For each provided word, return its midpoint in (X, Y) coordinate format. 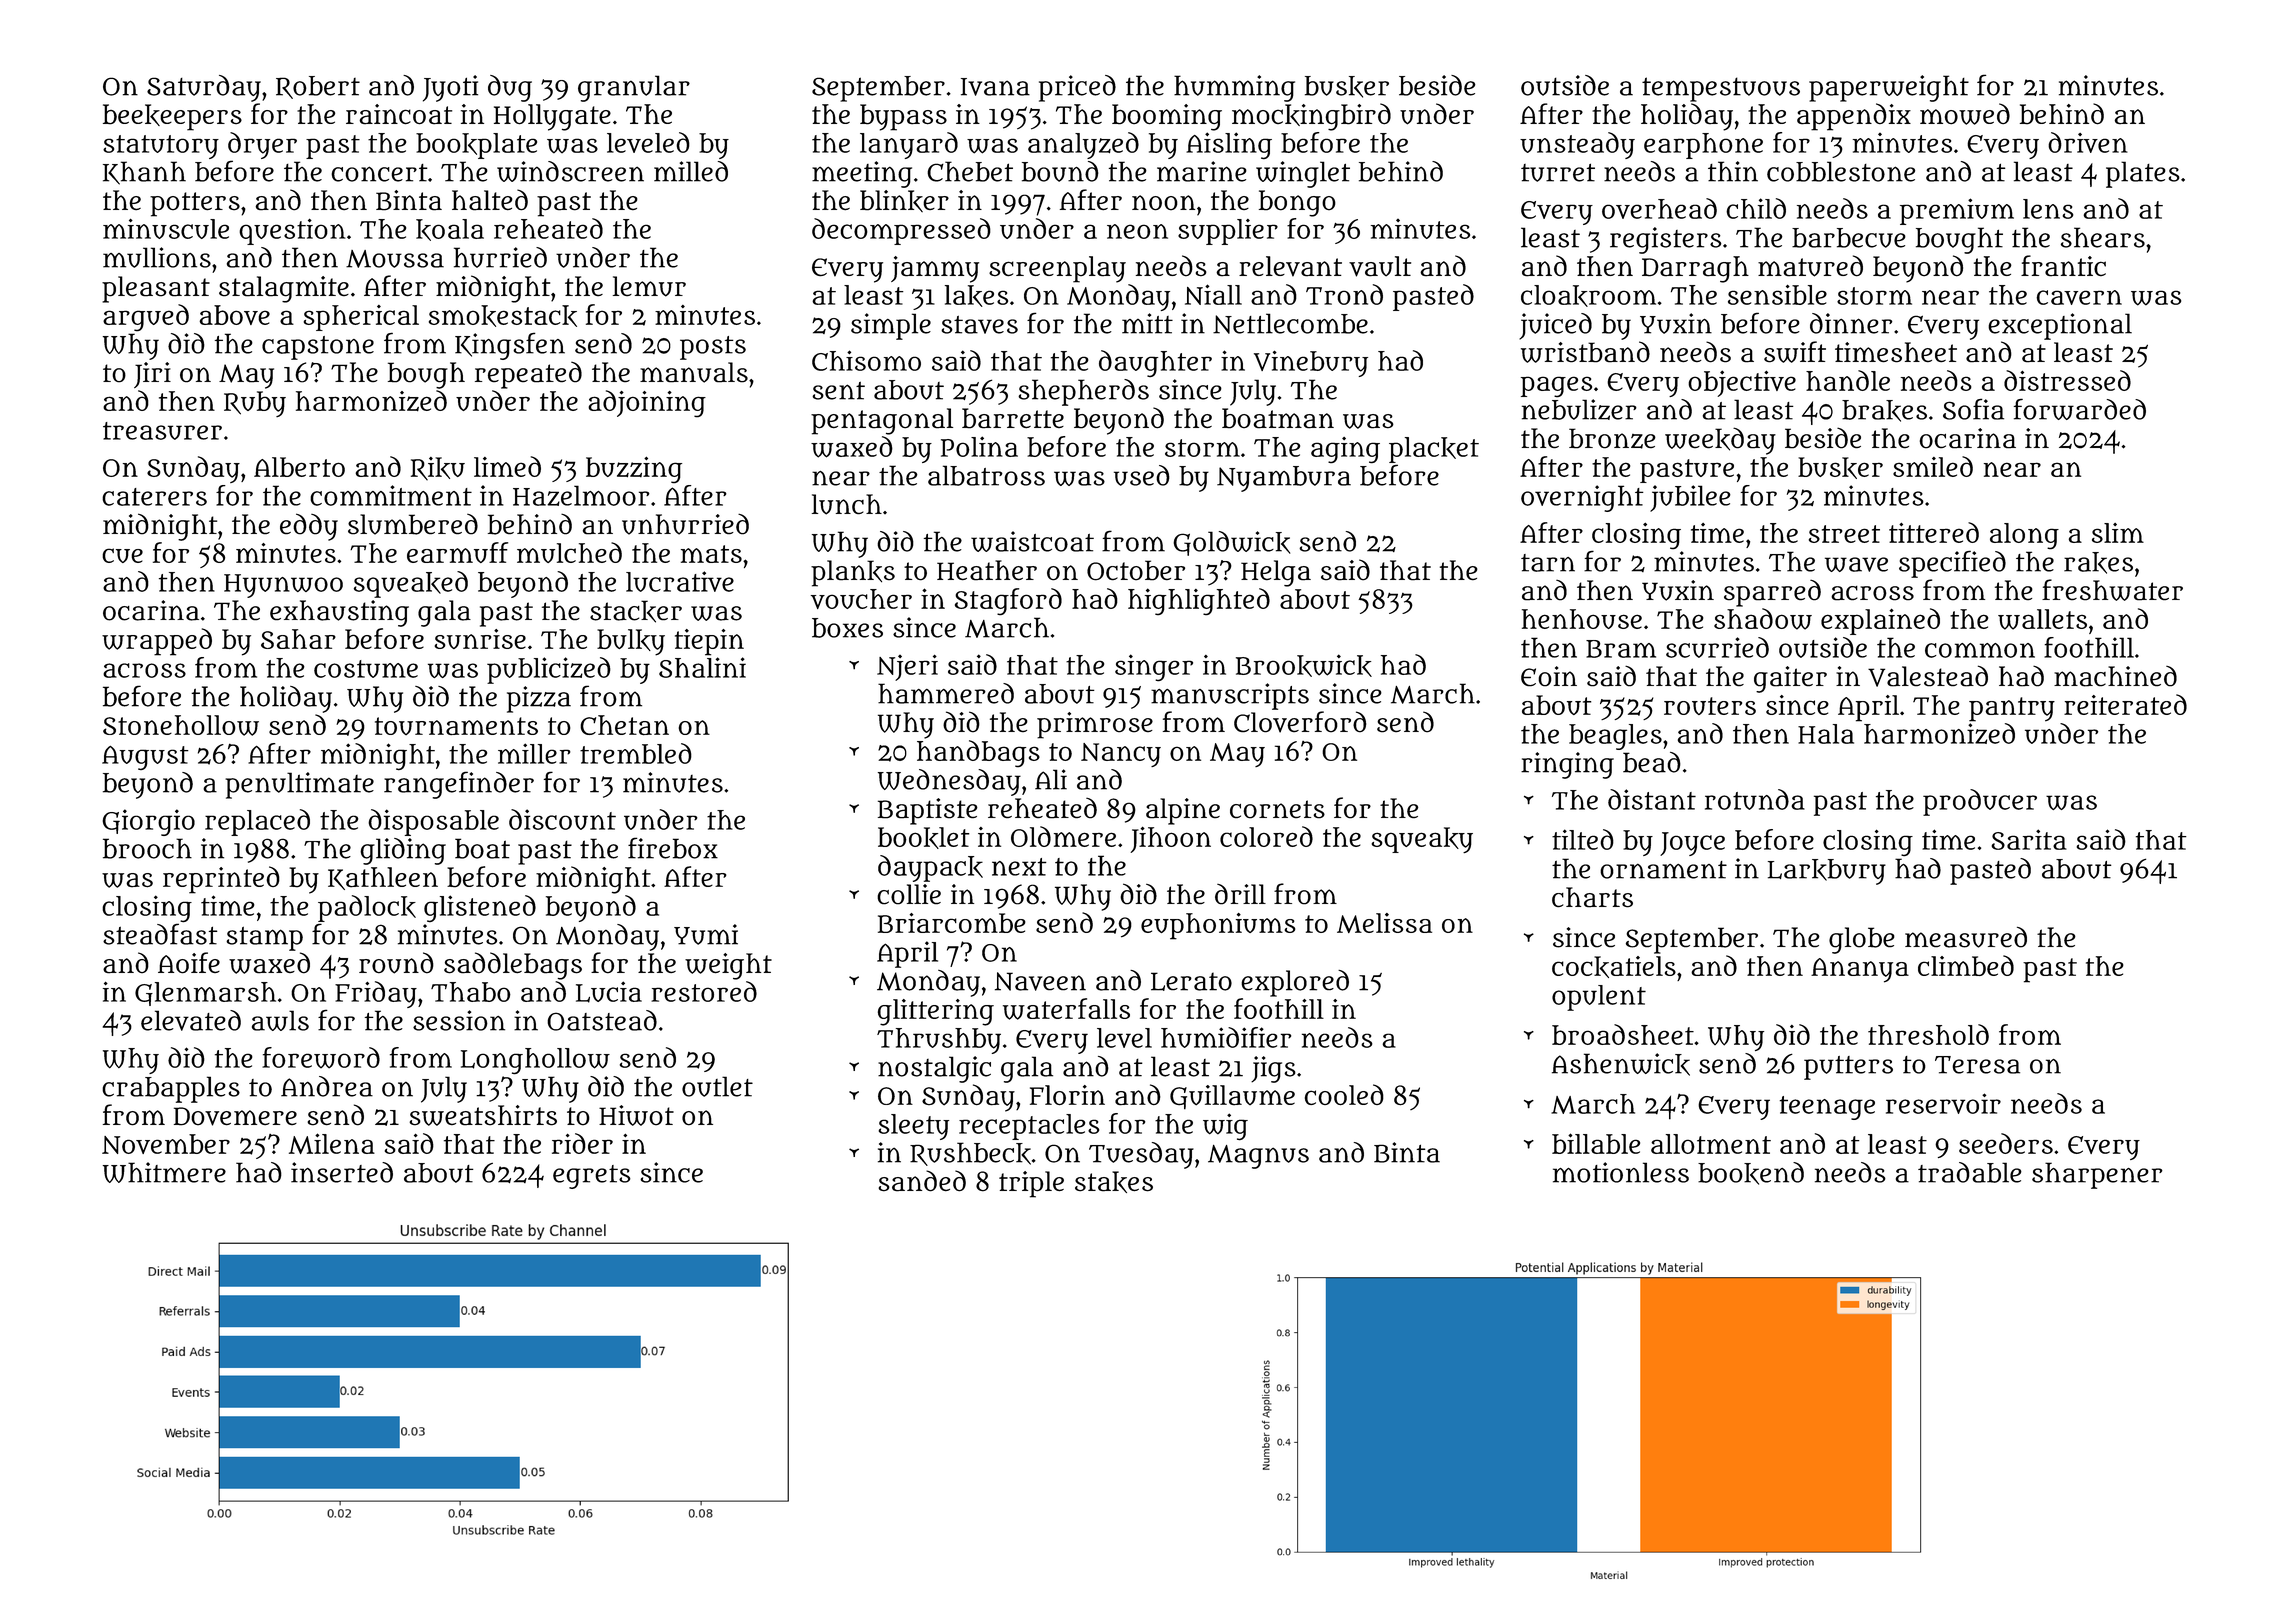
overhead (1659, 208)
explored (1295, 983)
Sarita (2029, 839)
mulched (569, 552)
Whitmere (164, 1172)
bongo (1297, 203)
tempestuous (1721, 89)
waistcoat (1032, 541)
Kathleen (383, 878)
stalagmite (284, 289)
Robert (318, 87)
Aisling (1229, 145)
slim (2118, 533)
